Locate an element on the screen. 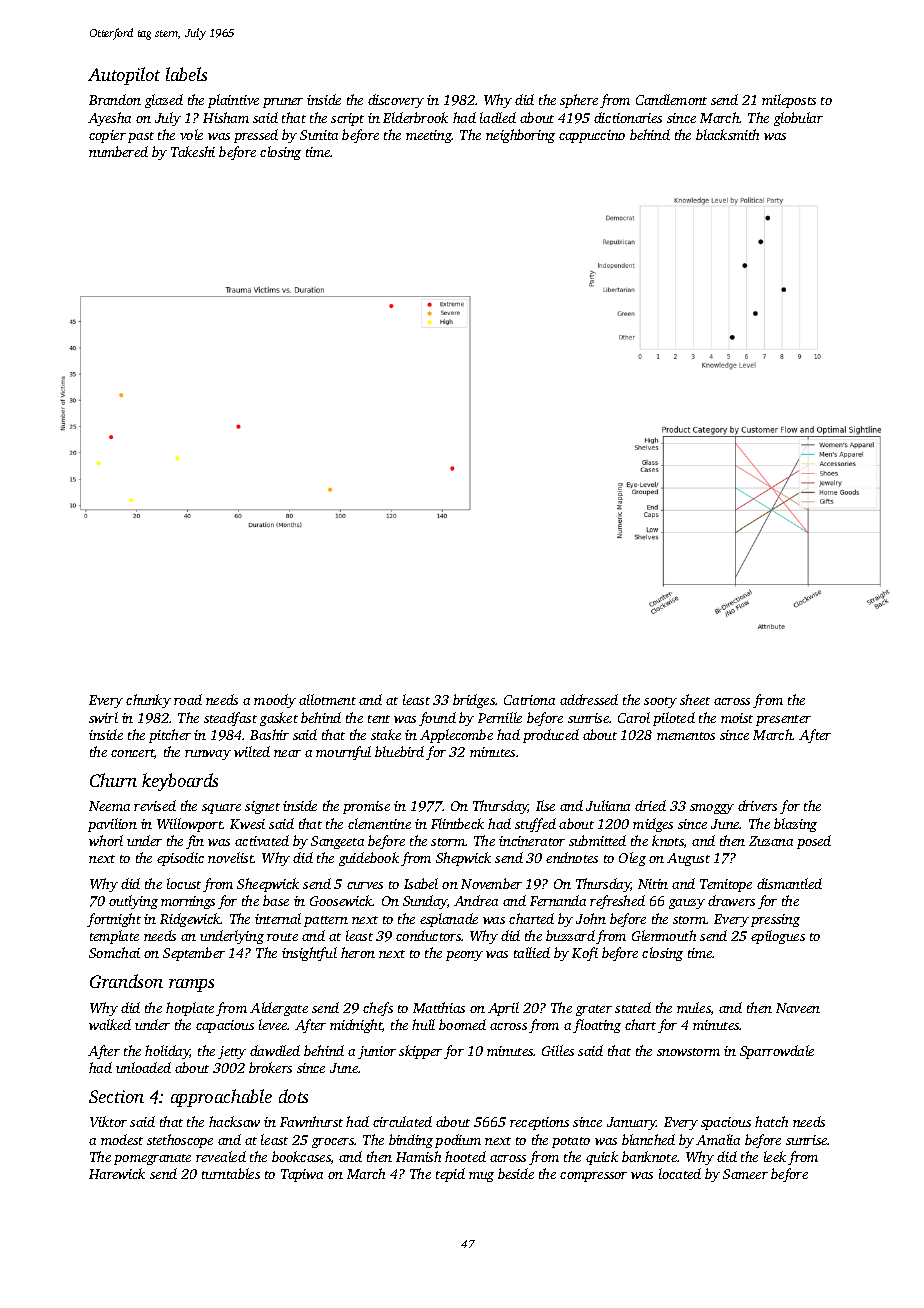 The height and width of the screenshot is (1308, 924). allotment is located at coordinates (327, 699).
